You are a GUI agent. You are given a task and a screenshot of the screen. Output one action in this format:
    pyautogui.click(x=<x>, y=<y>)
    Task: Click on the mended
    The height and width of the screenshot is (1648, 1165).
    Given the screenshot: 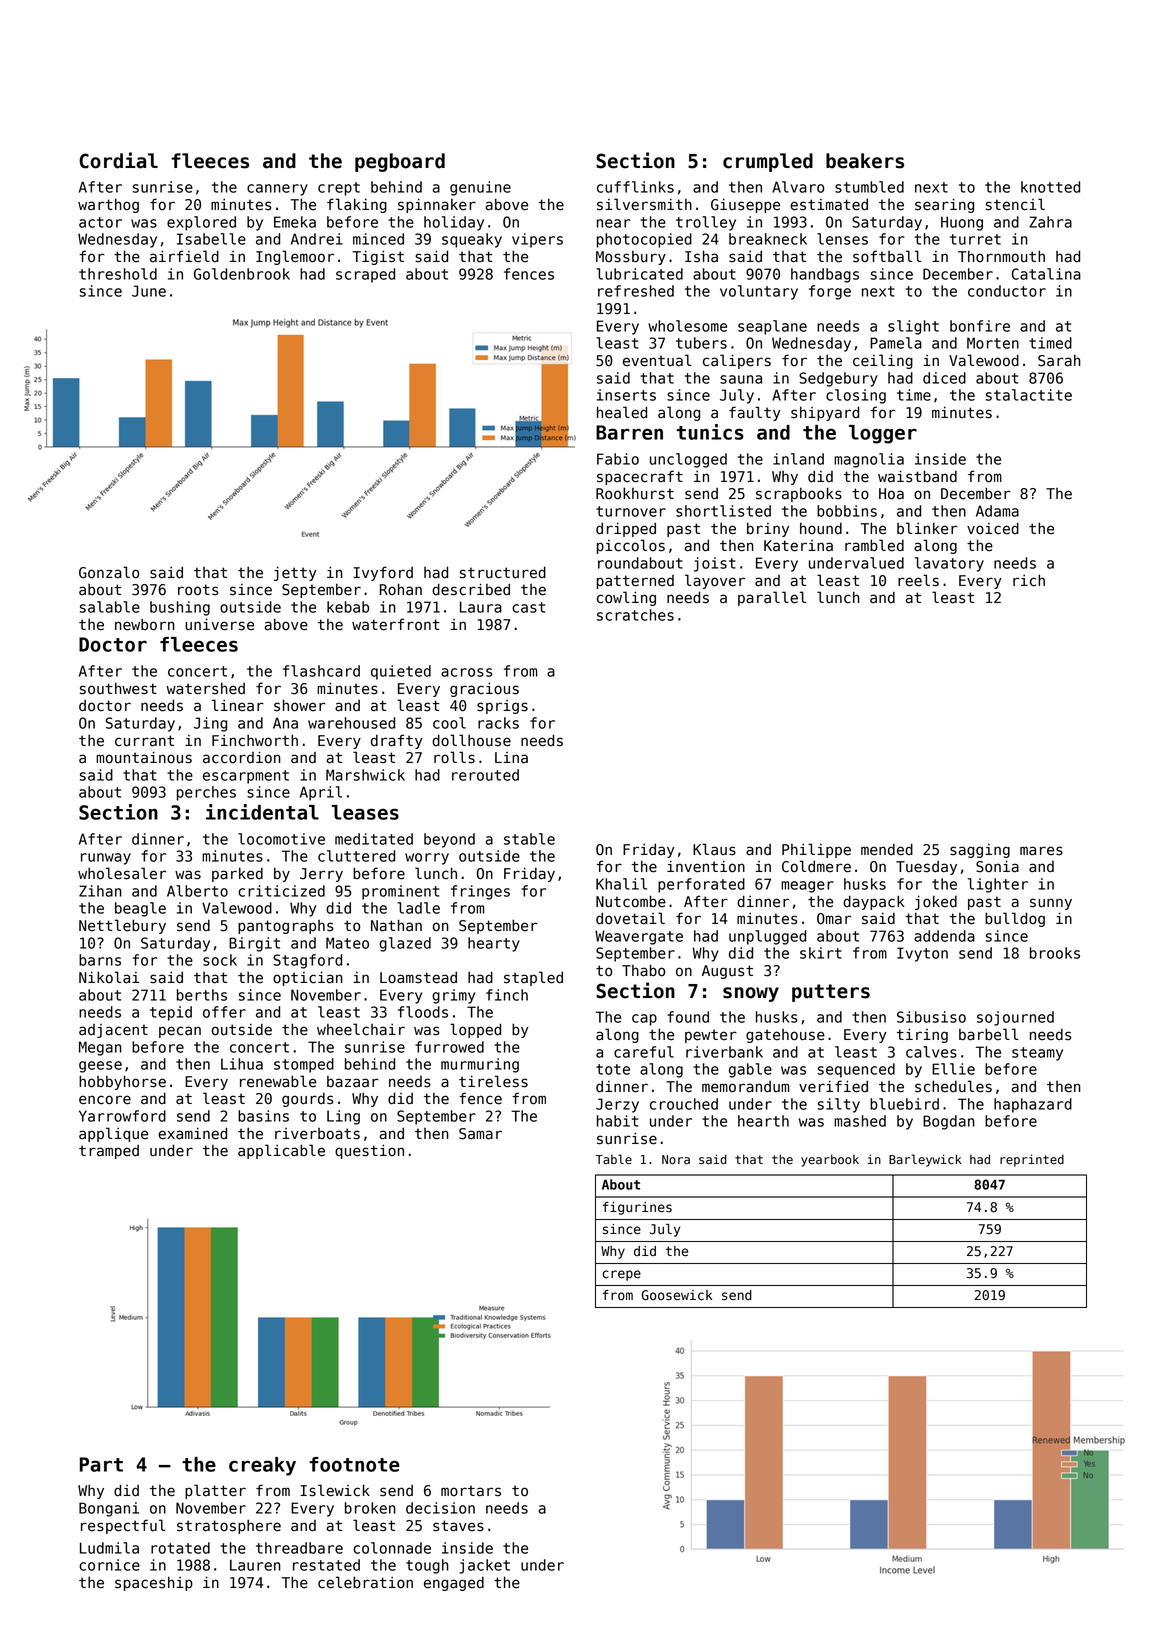 What is the action you would take?
    pyautogui.click(x=887, y=849)
